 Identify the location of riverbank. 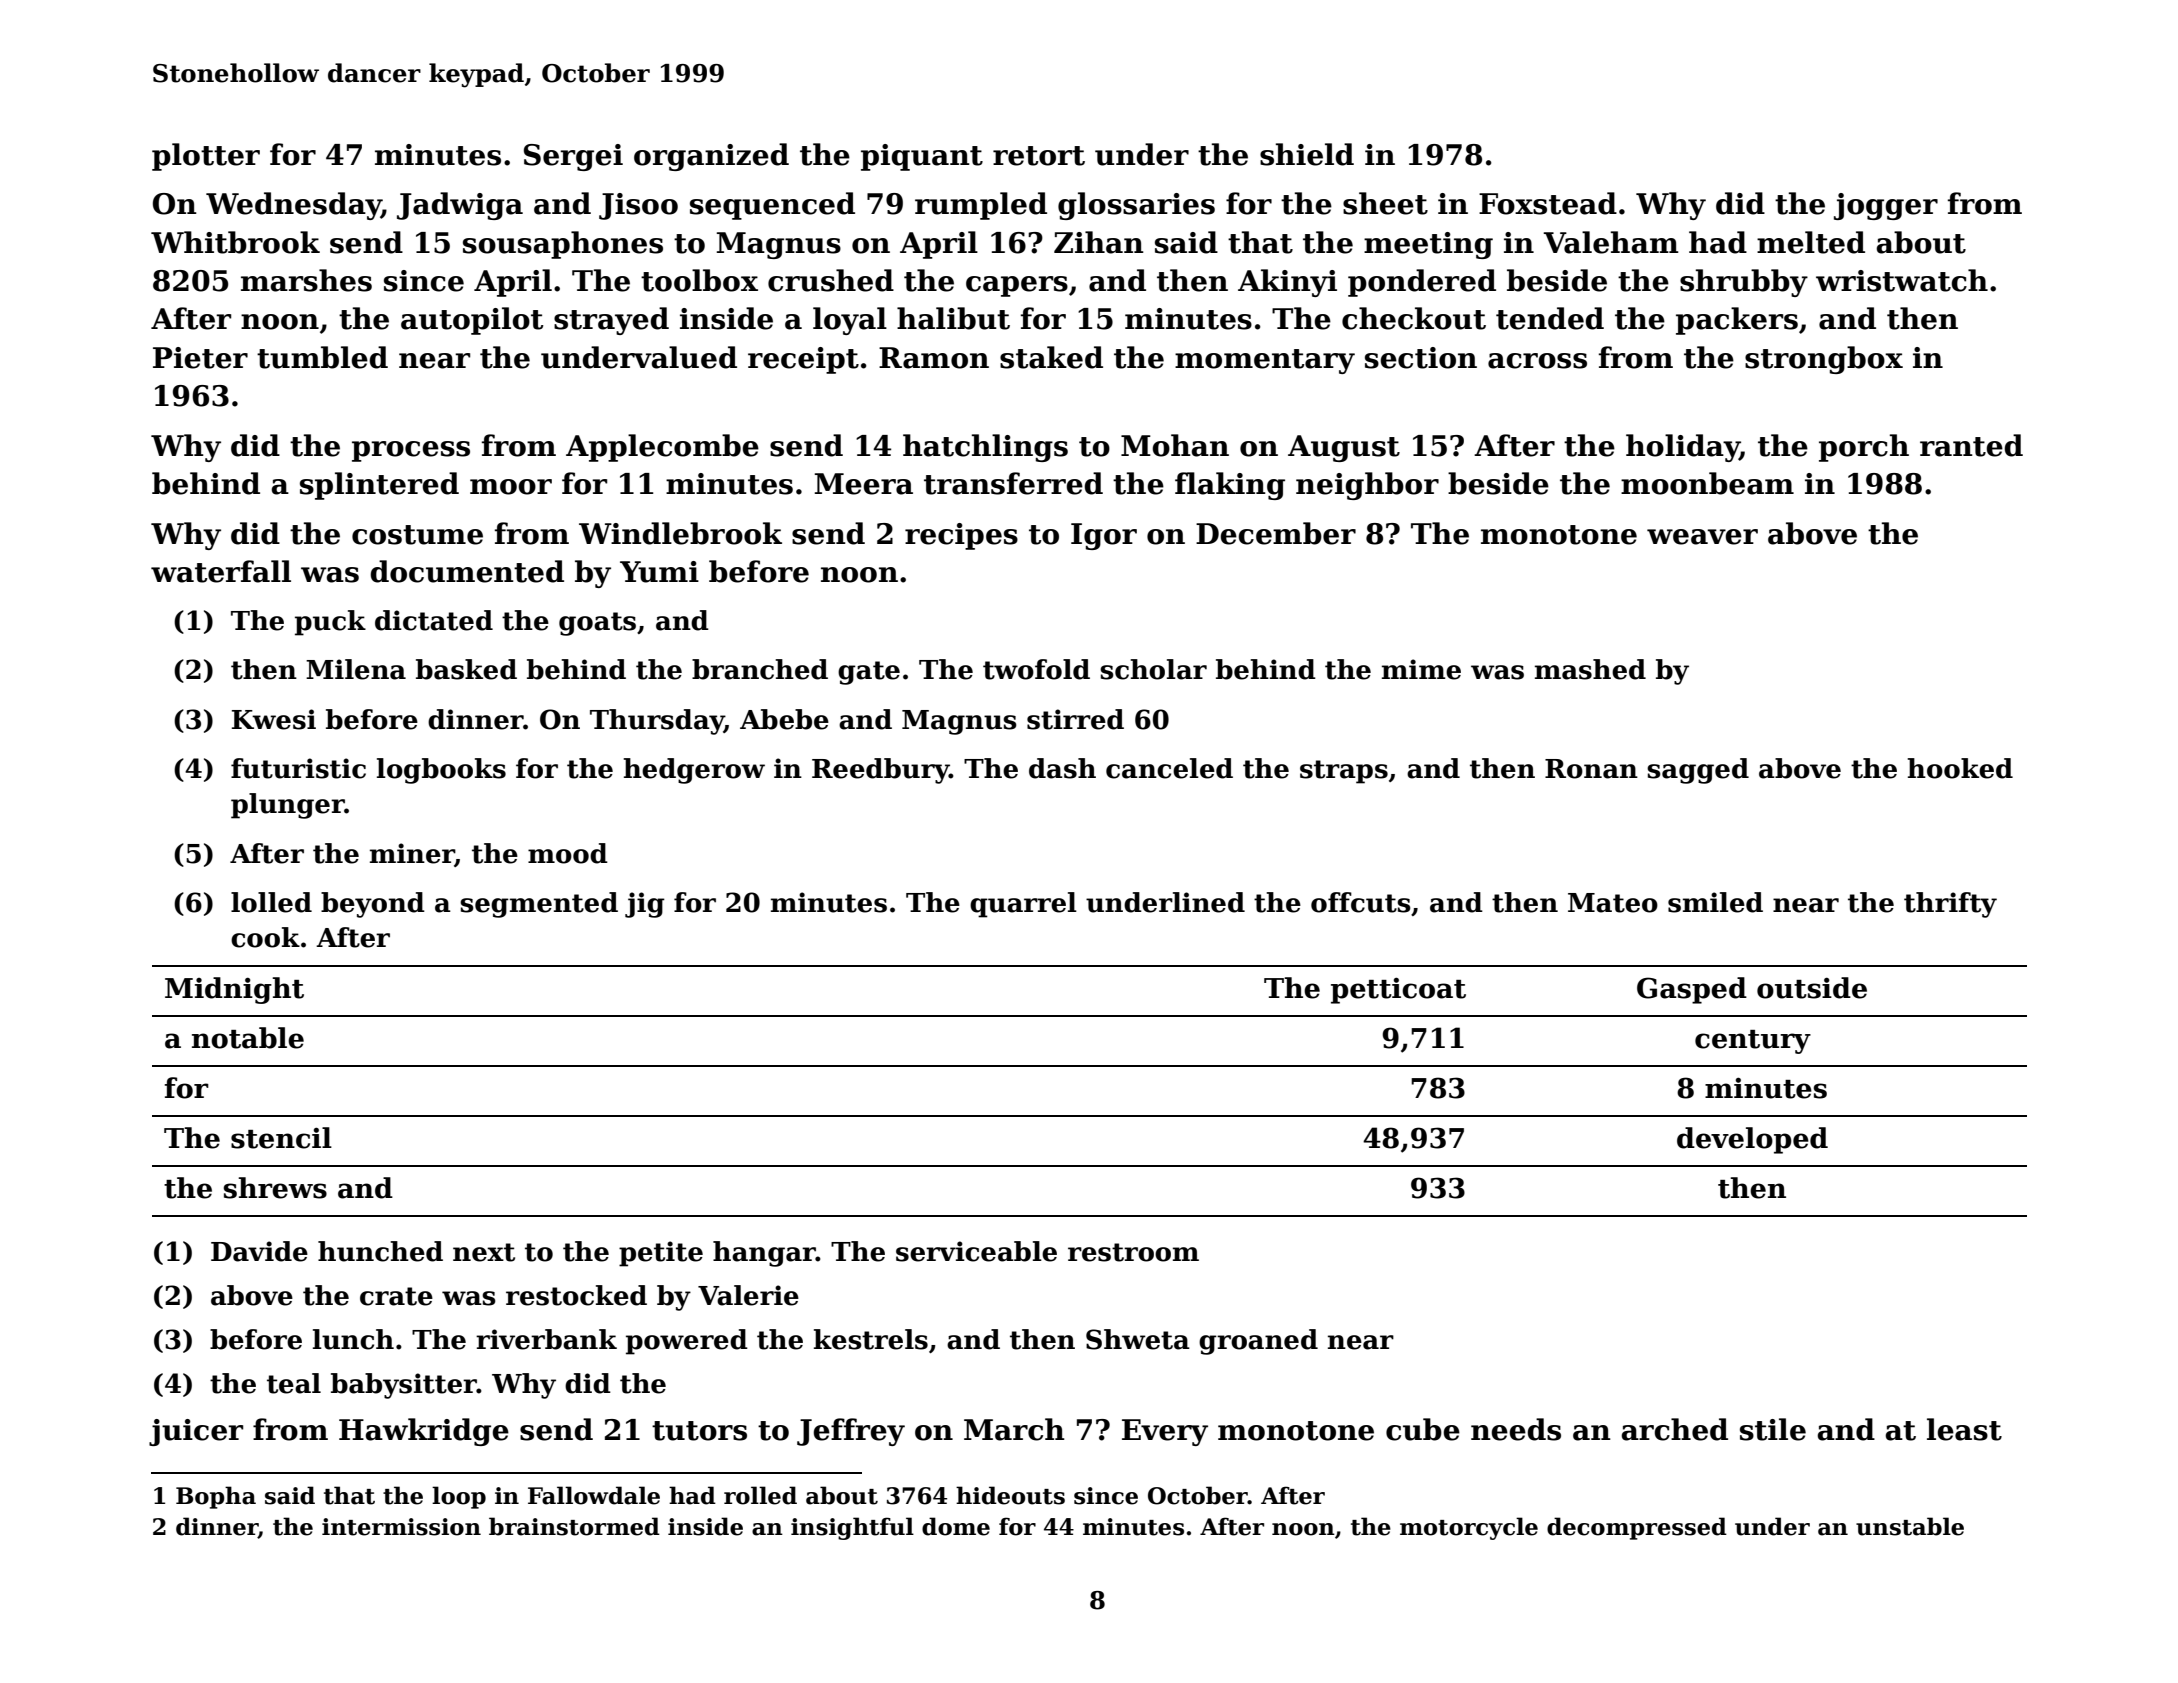
(546, 1339).
